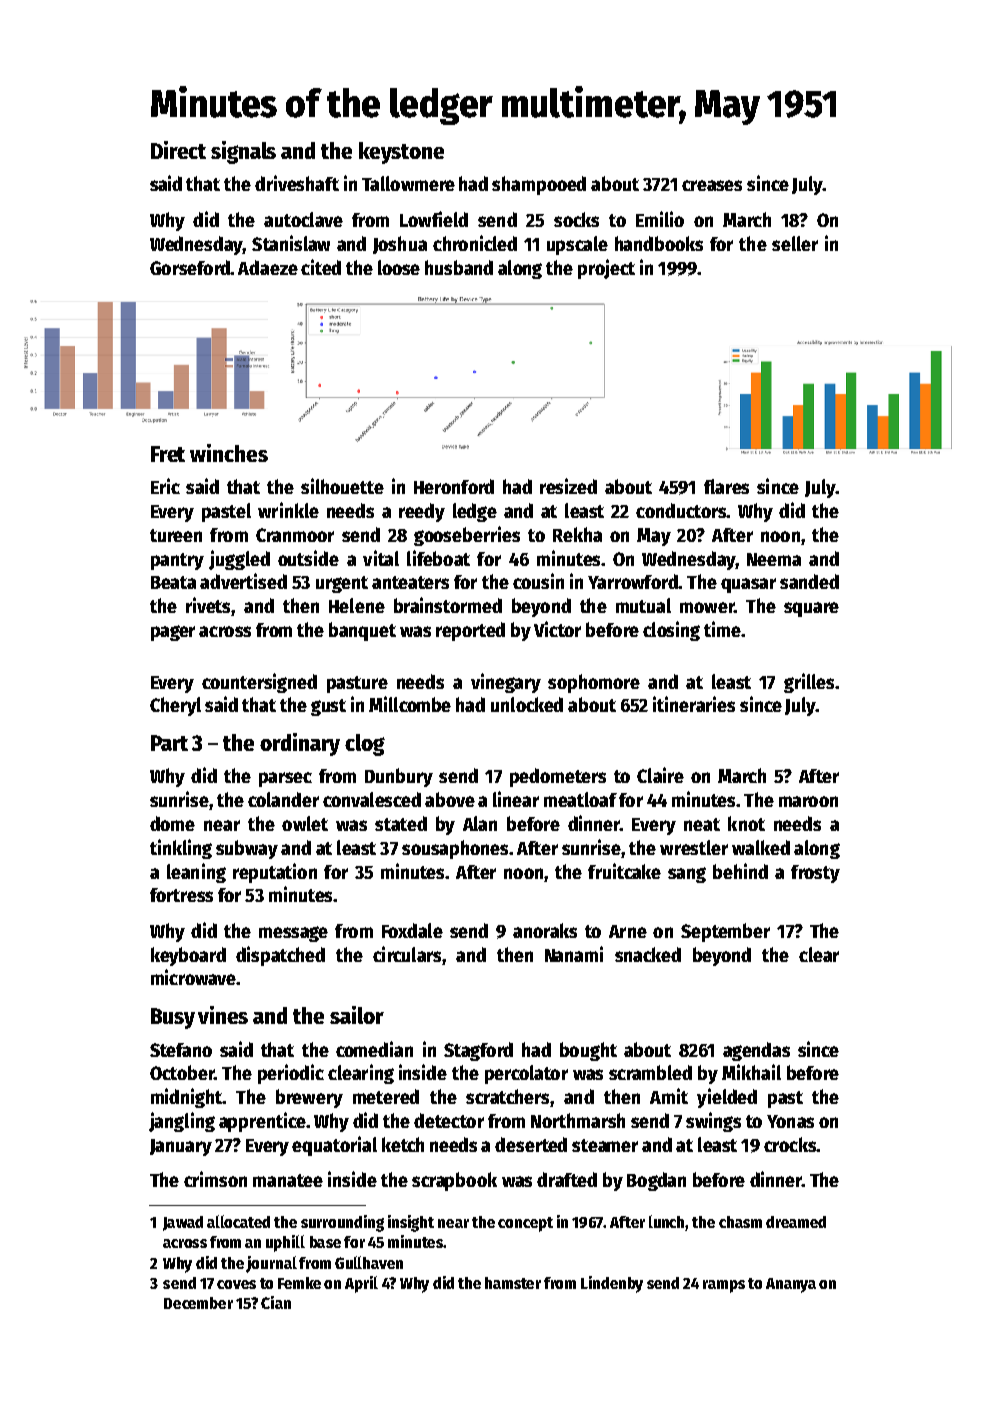 This screenshot has height=1404, width=989. I want to click on frosty, so click(815, 874).
